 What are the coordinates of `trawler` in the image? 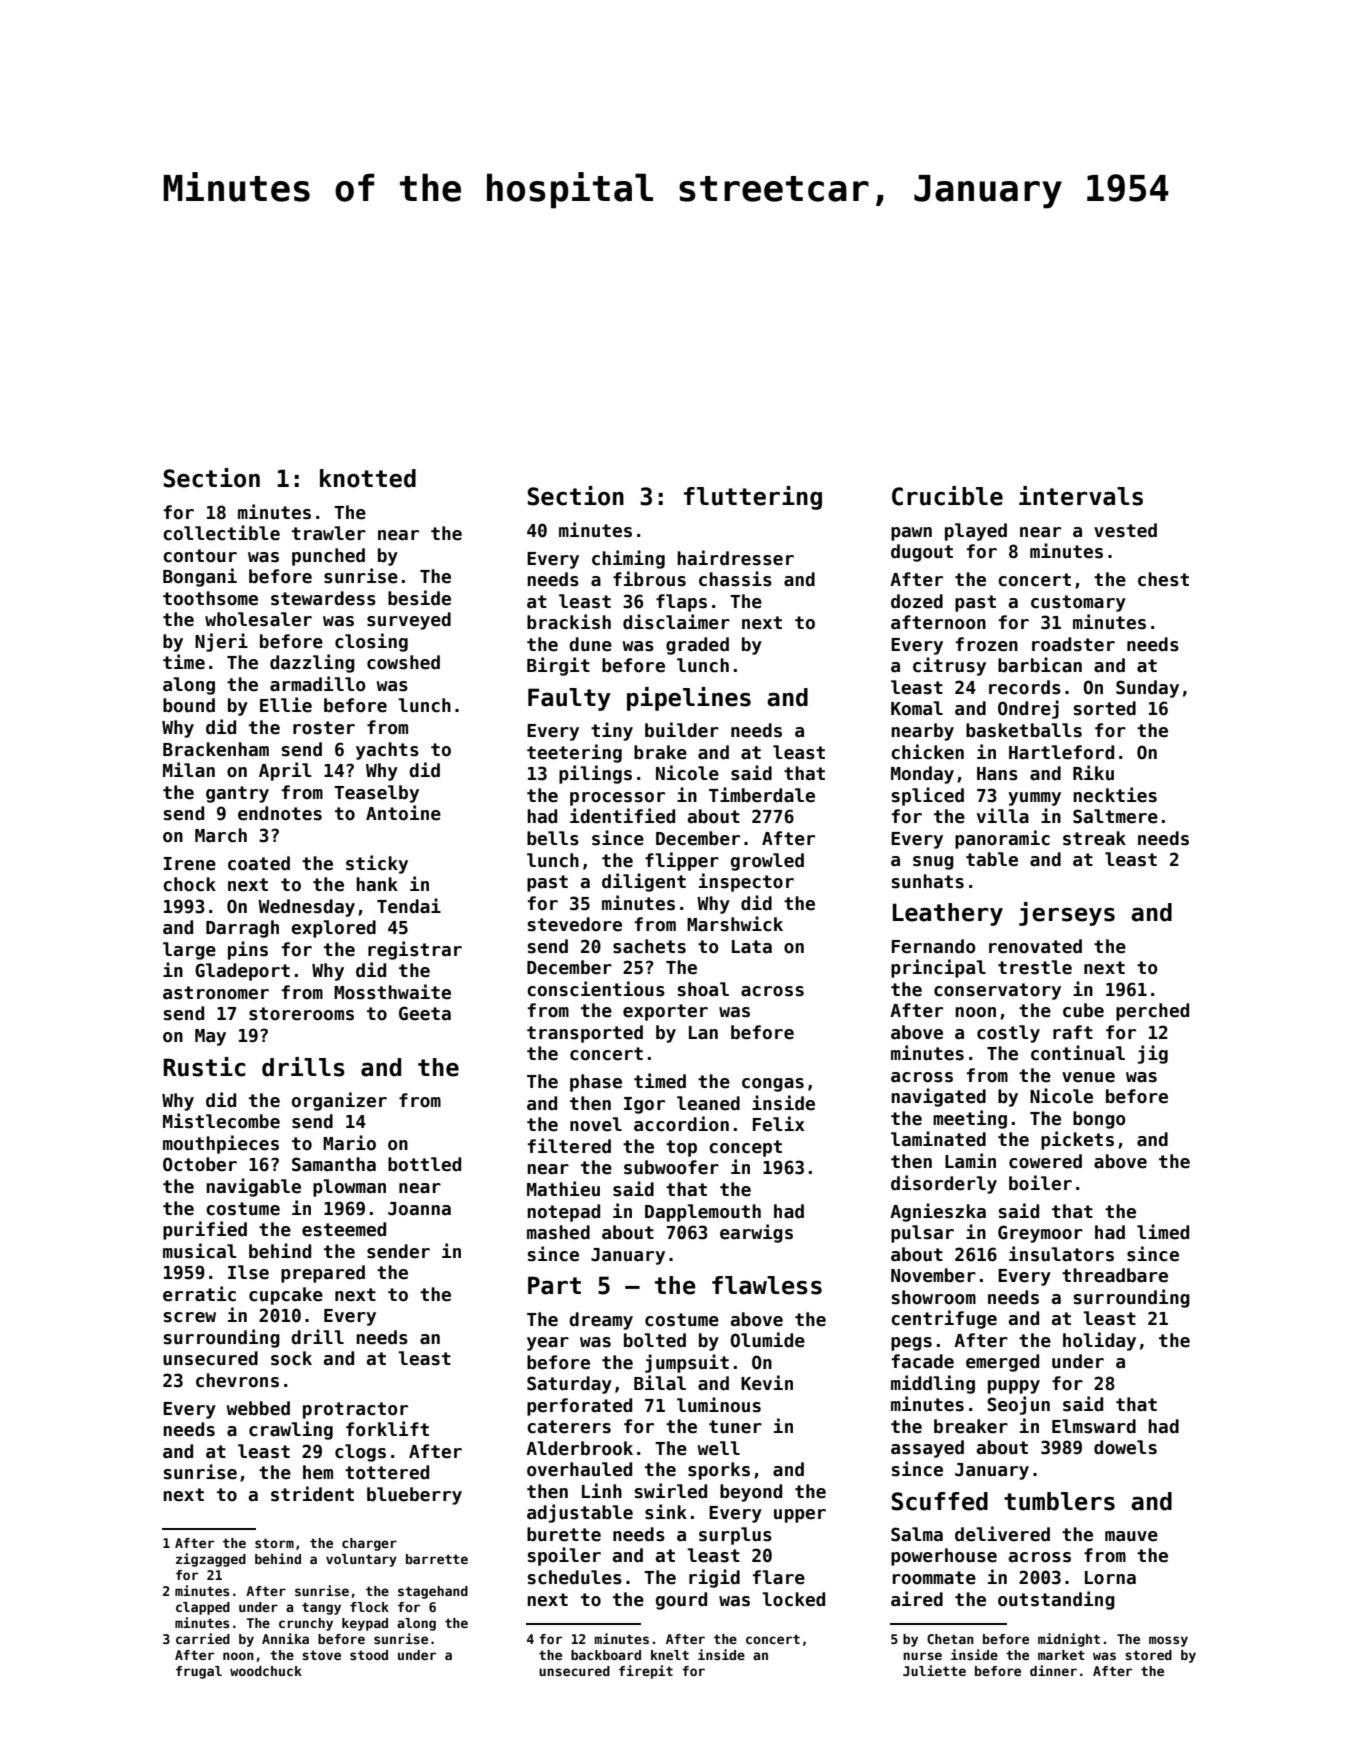 It's located at (329, 533).
